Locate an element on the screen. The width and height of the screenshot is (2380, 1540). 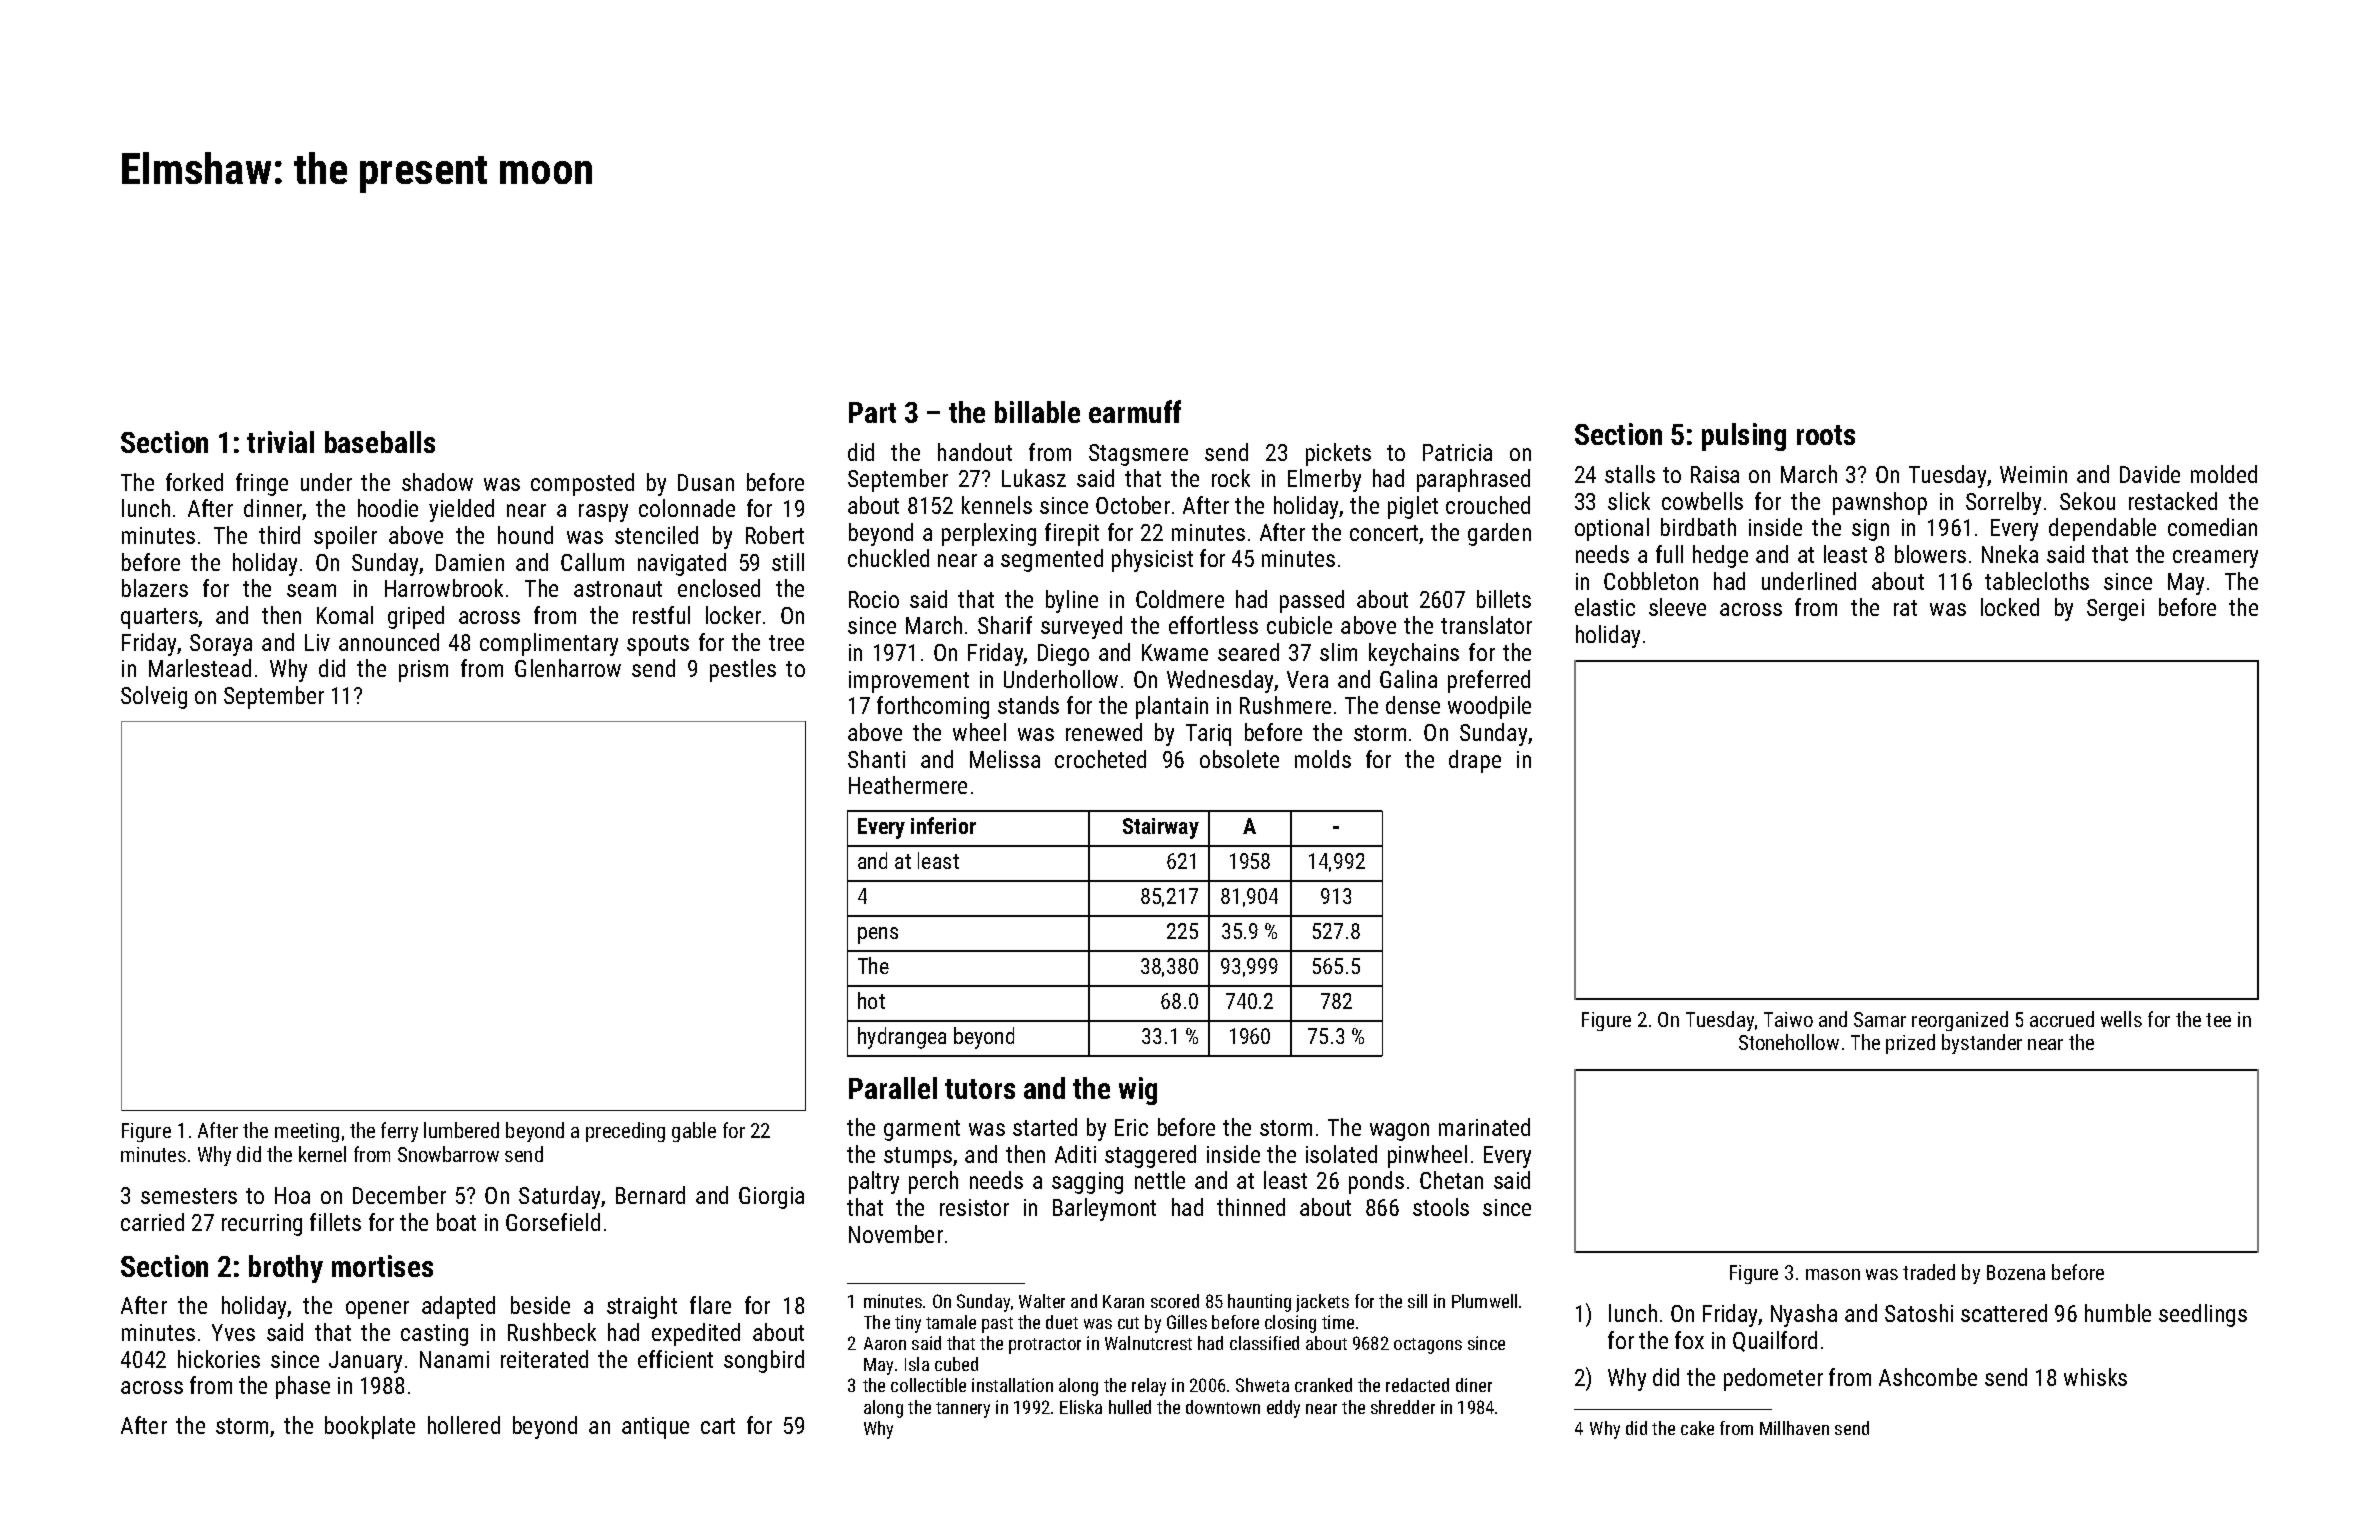
Millhaven is located at coordinates (1794, 1428).
